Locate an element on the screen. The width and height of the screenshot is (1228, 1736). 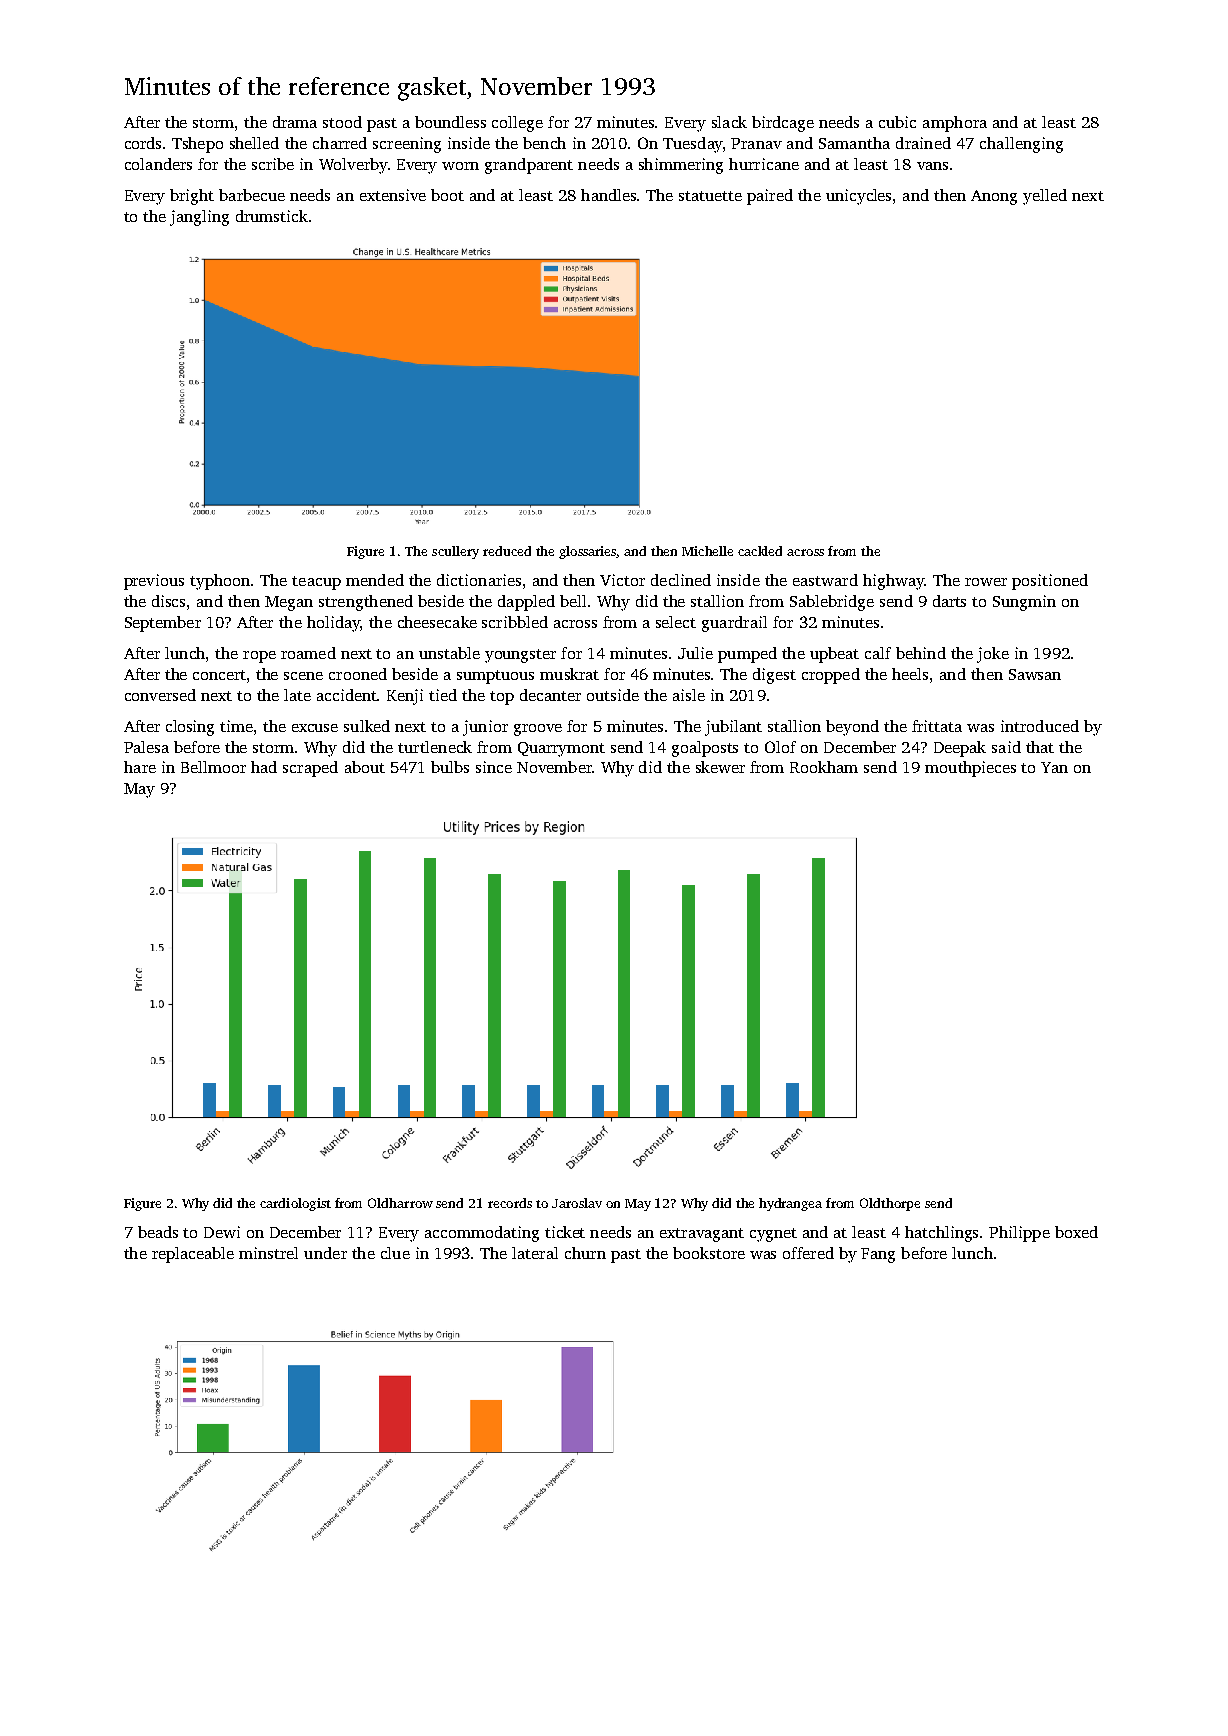
Olof is located at coordinates (780, 747).
